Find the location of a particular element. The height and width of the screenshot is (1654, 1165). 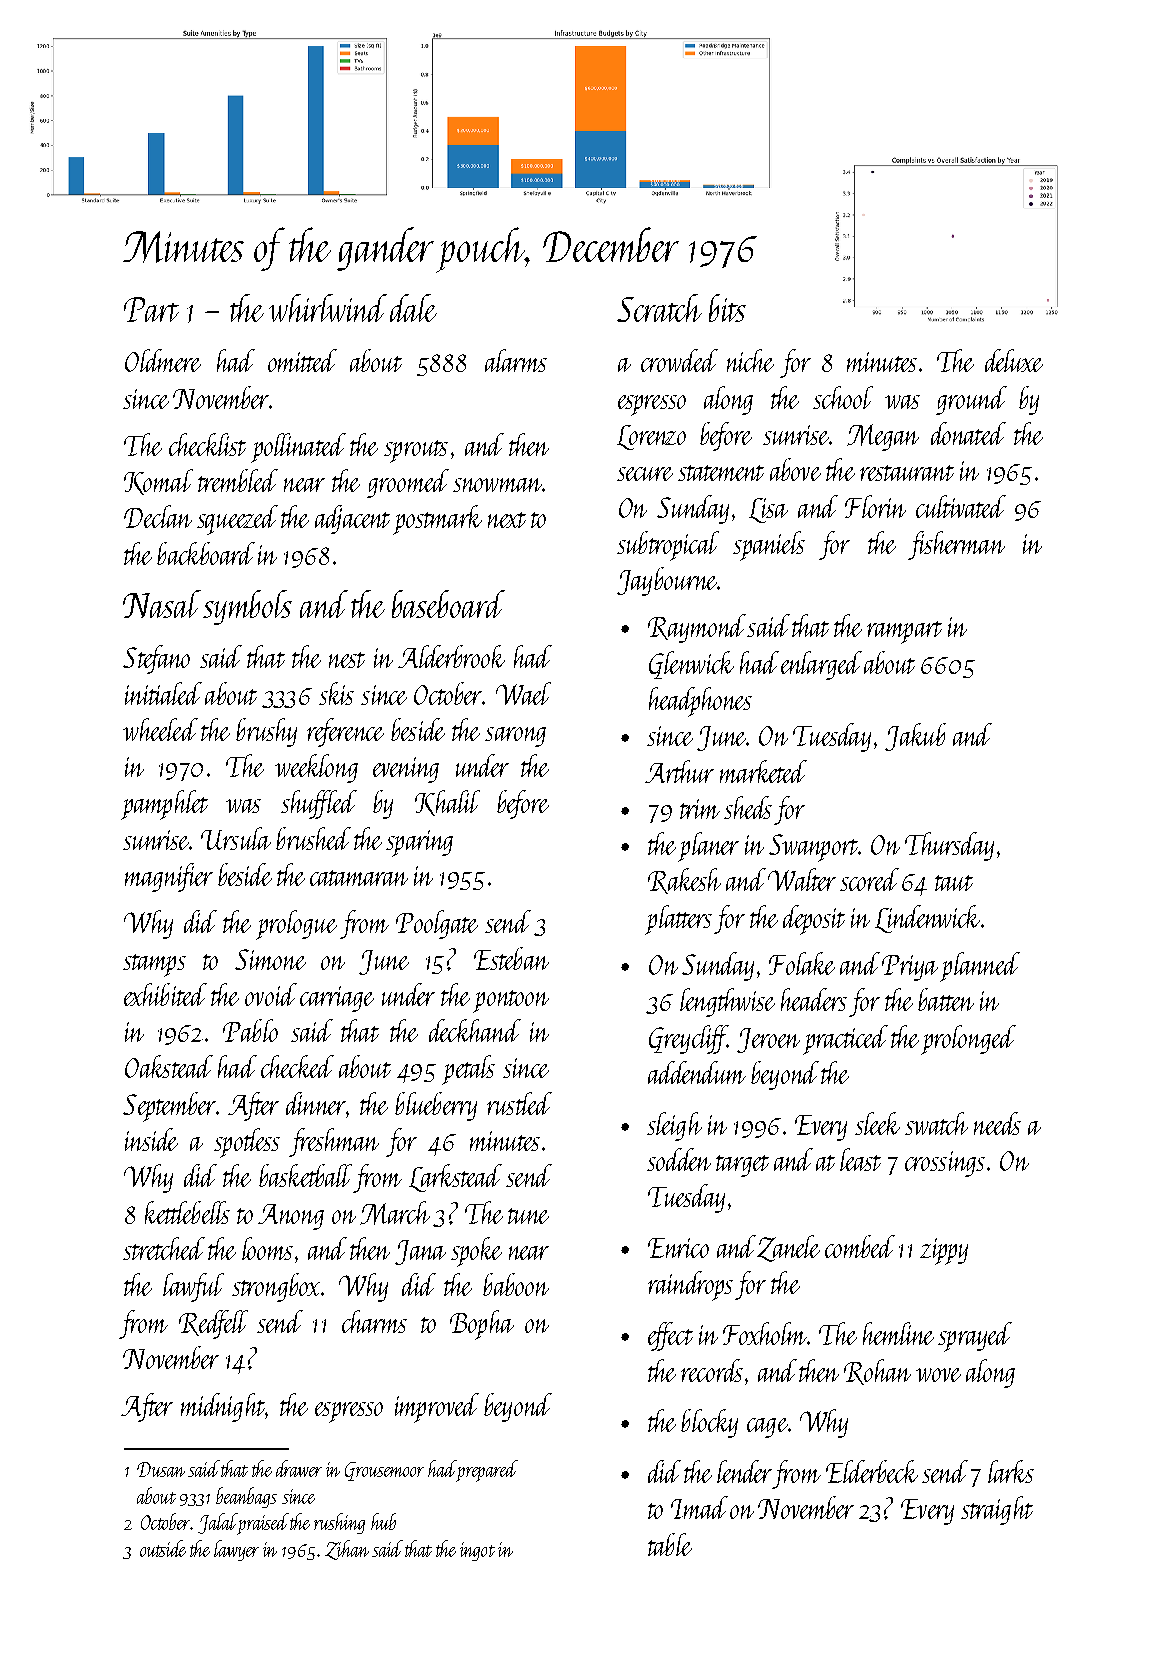

midnight is located at coordinates (223, 1407).
